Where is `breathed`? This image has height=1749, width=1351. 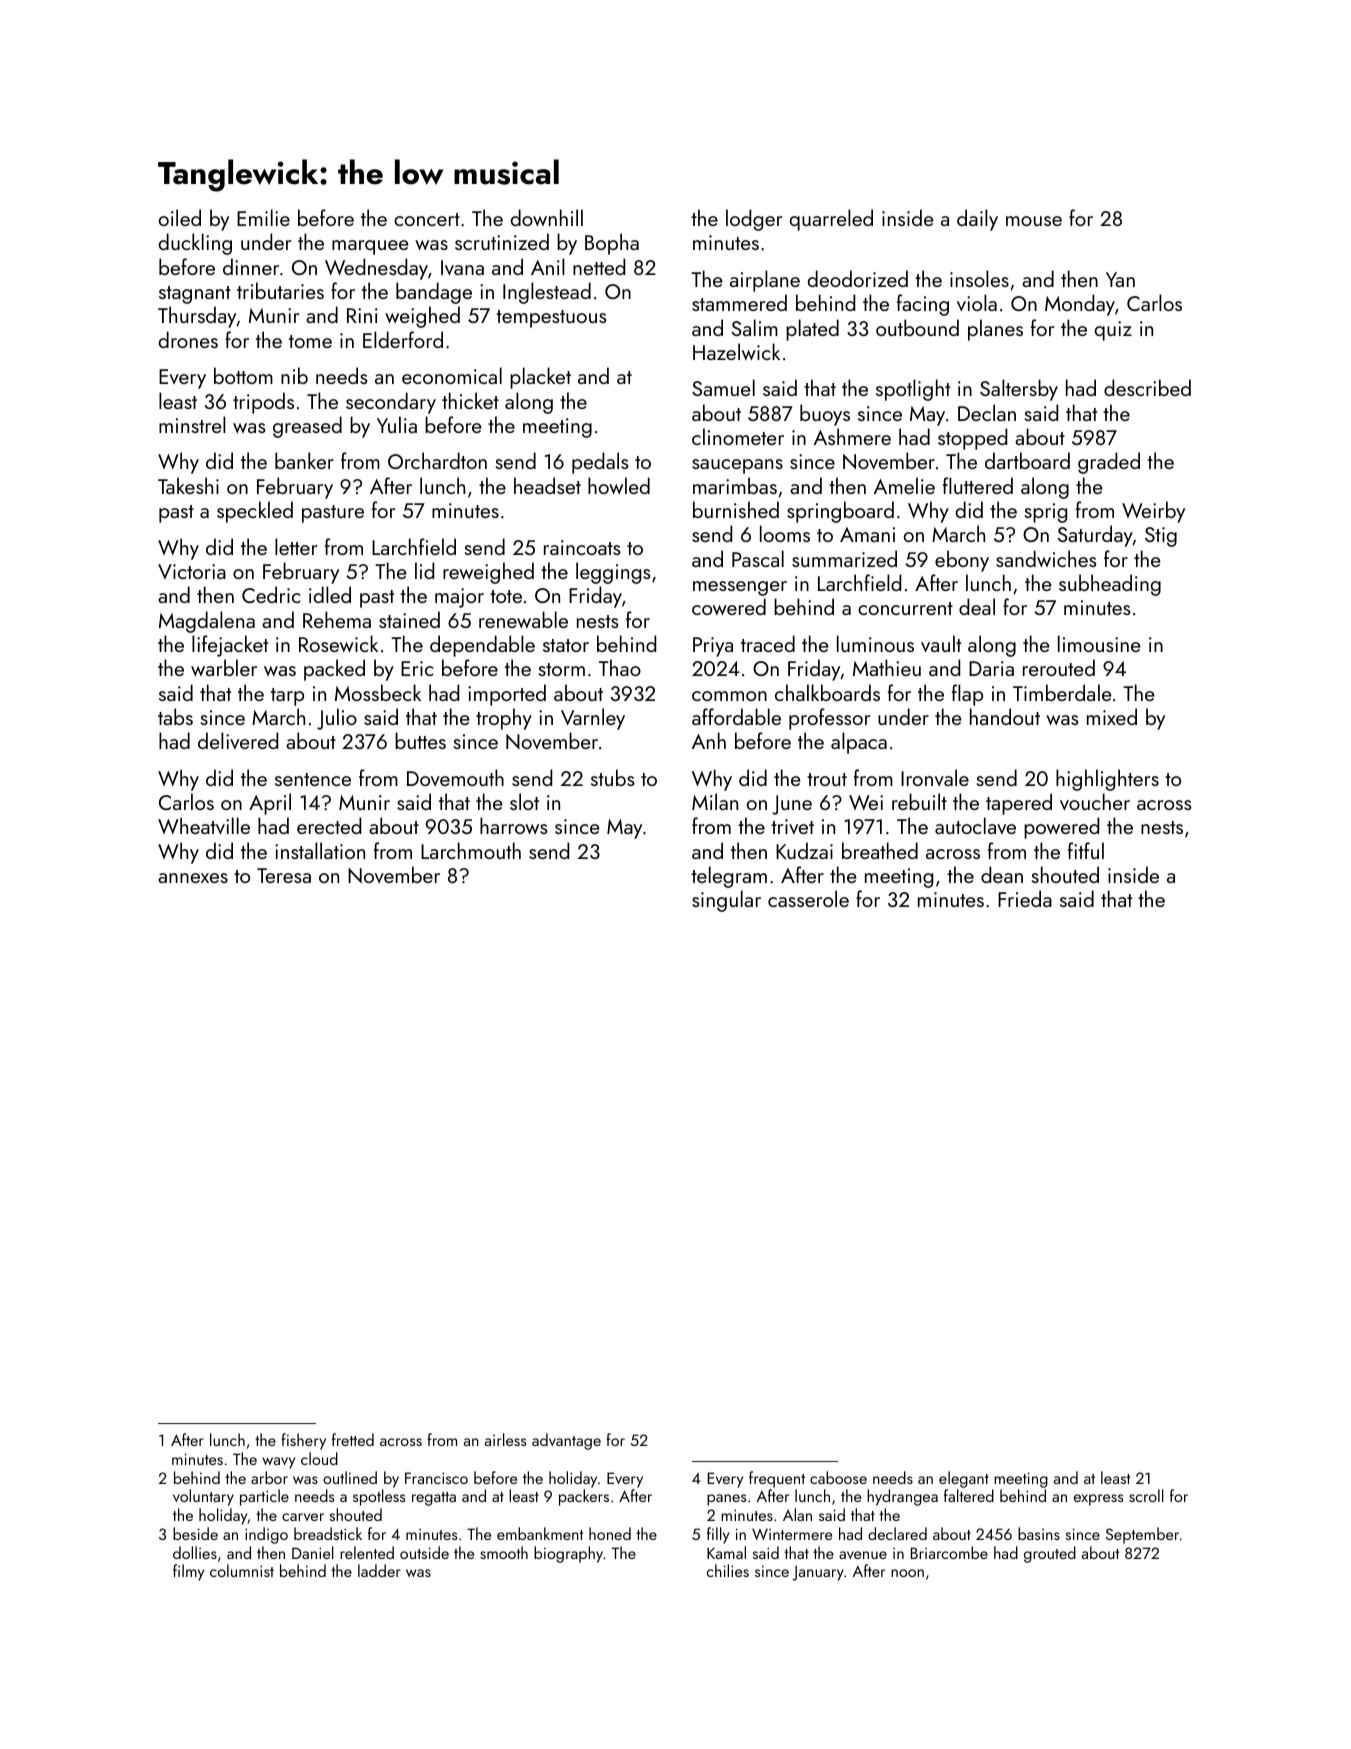
breathed is located at coordinates (880, 850).
